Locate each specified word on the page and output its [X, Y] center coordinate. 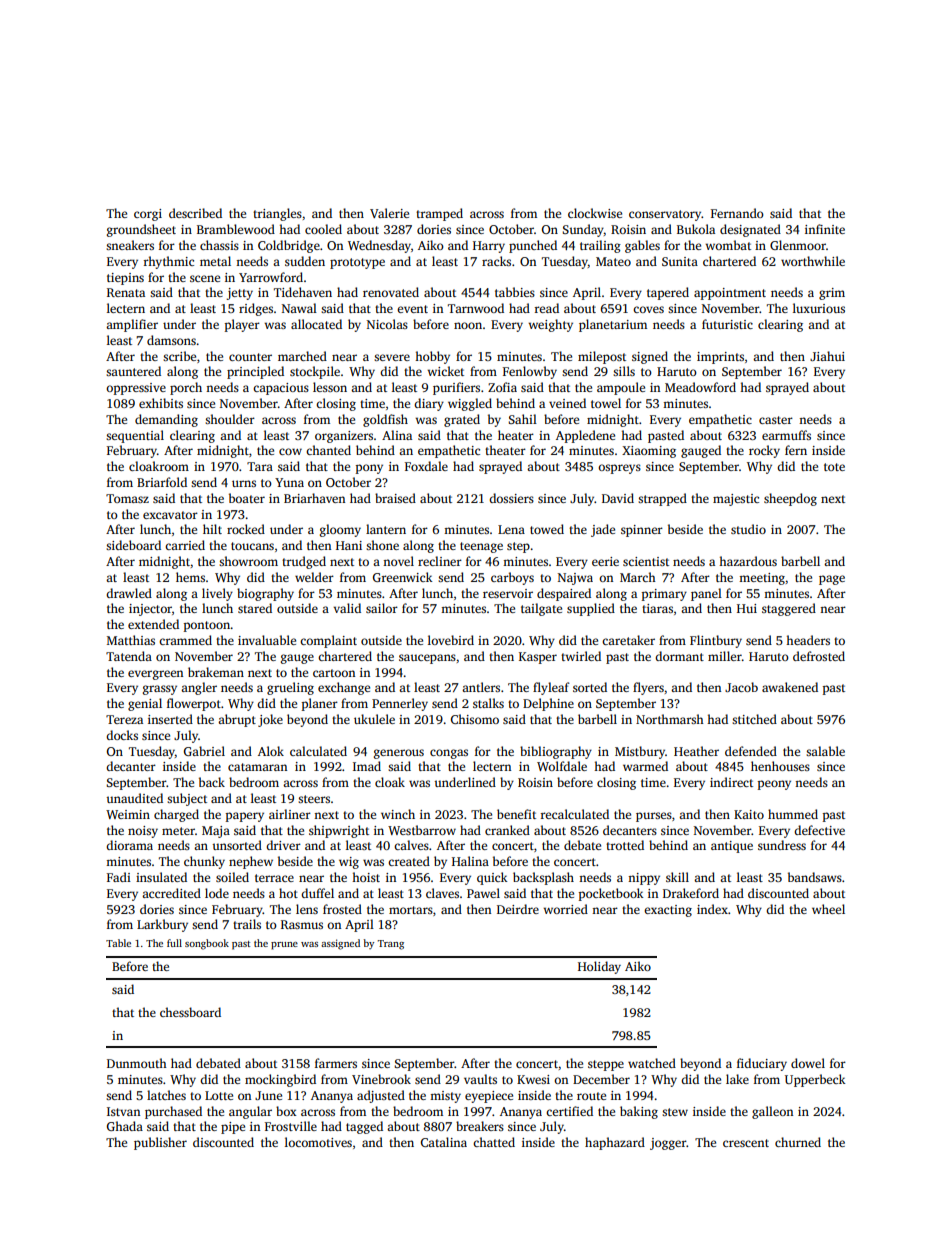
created [409, 861]
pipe [233, 1128]
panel [706, 594]
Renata [126, 292]
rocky [764, 451]
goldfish [385, 420]
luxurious [819, 308]
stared [255, 608]
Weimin [128, 814]
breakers [480, 1126]
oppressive [136, 389]
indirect [731, 782]
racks [496, 261]
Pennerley [400, 704]
